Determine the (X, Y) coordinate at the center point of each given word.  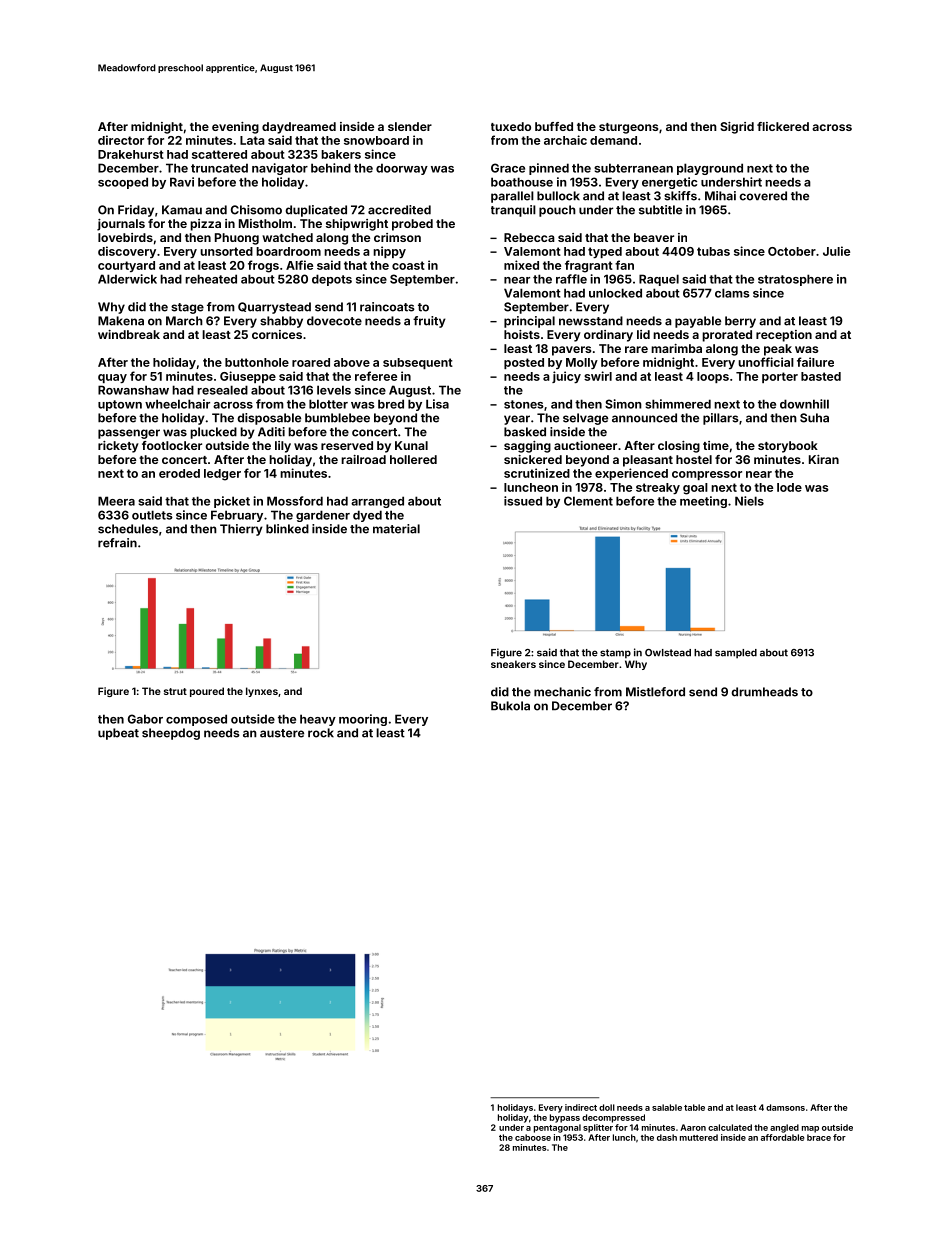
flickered (783, 126)
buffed (554, 126)
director (121, 140)
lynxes (262, 692)
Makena (121, 321)
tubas (713, 251)
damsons (785, 1107)
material (396, 529)
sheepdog (171, 734)
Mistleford (655, 692)
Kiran (824, 459)
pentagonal (557, 1128)
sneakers (513, 664)
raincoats (387, 307)
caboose (533, 1137)
